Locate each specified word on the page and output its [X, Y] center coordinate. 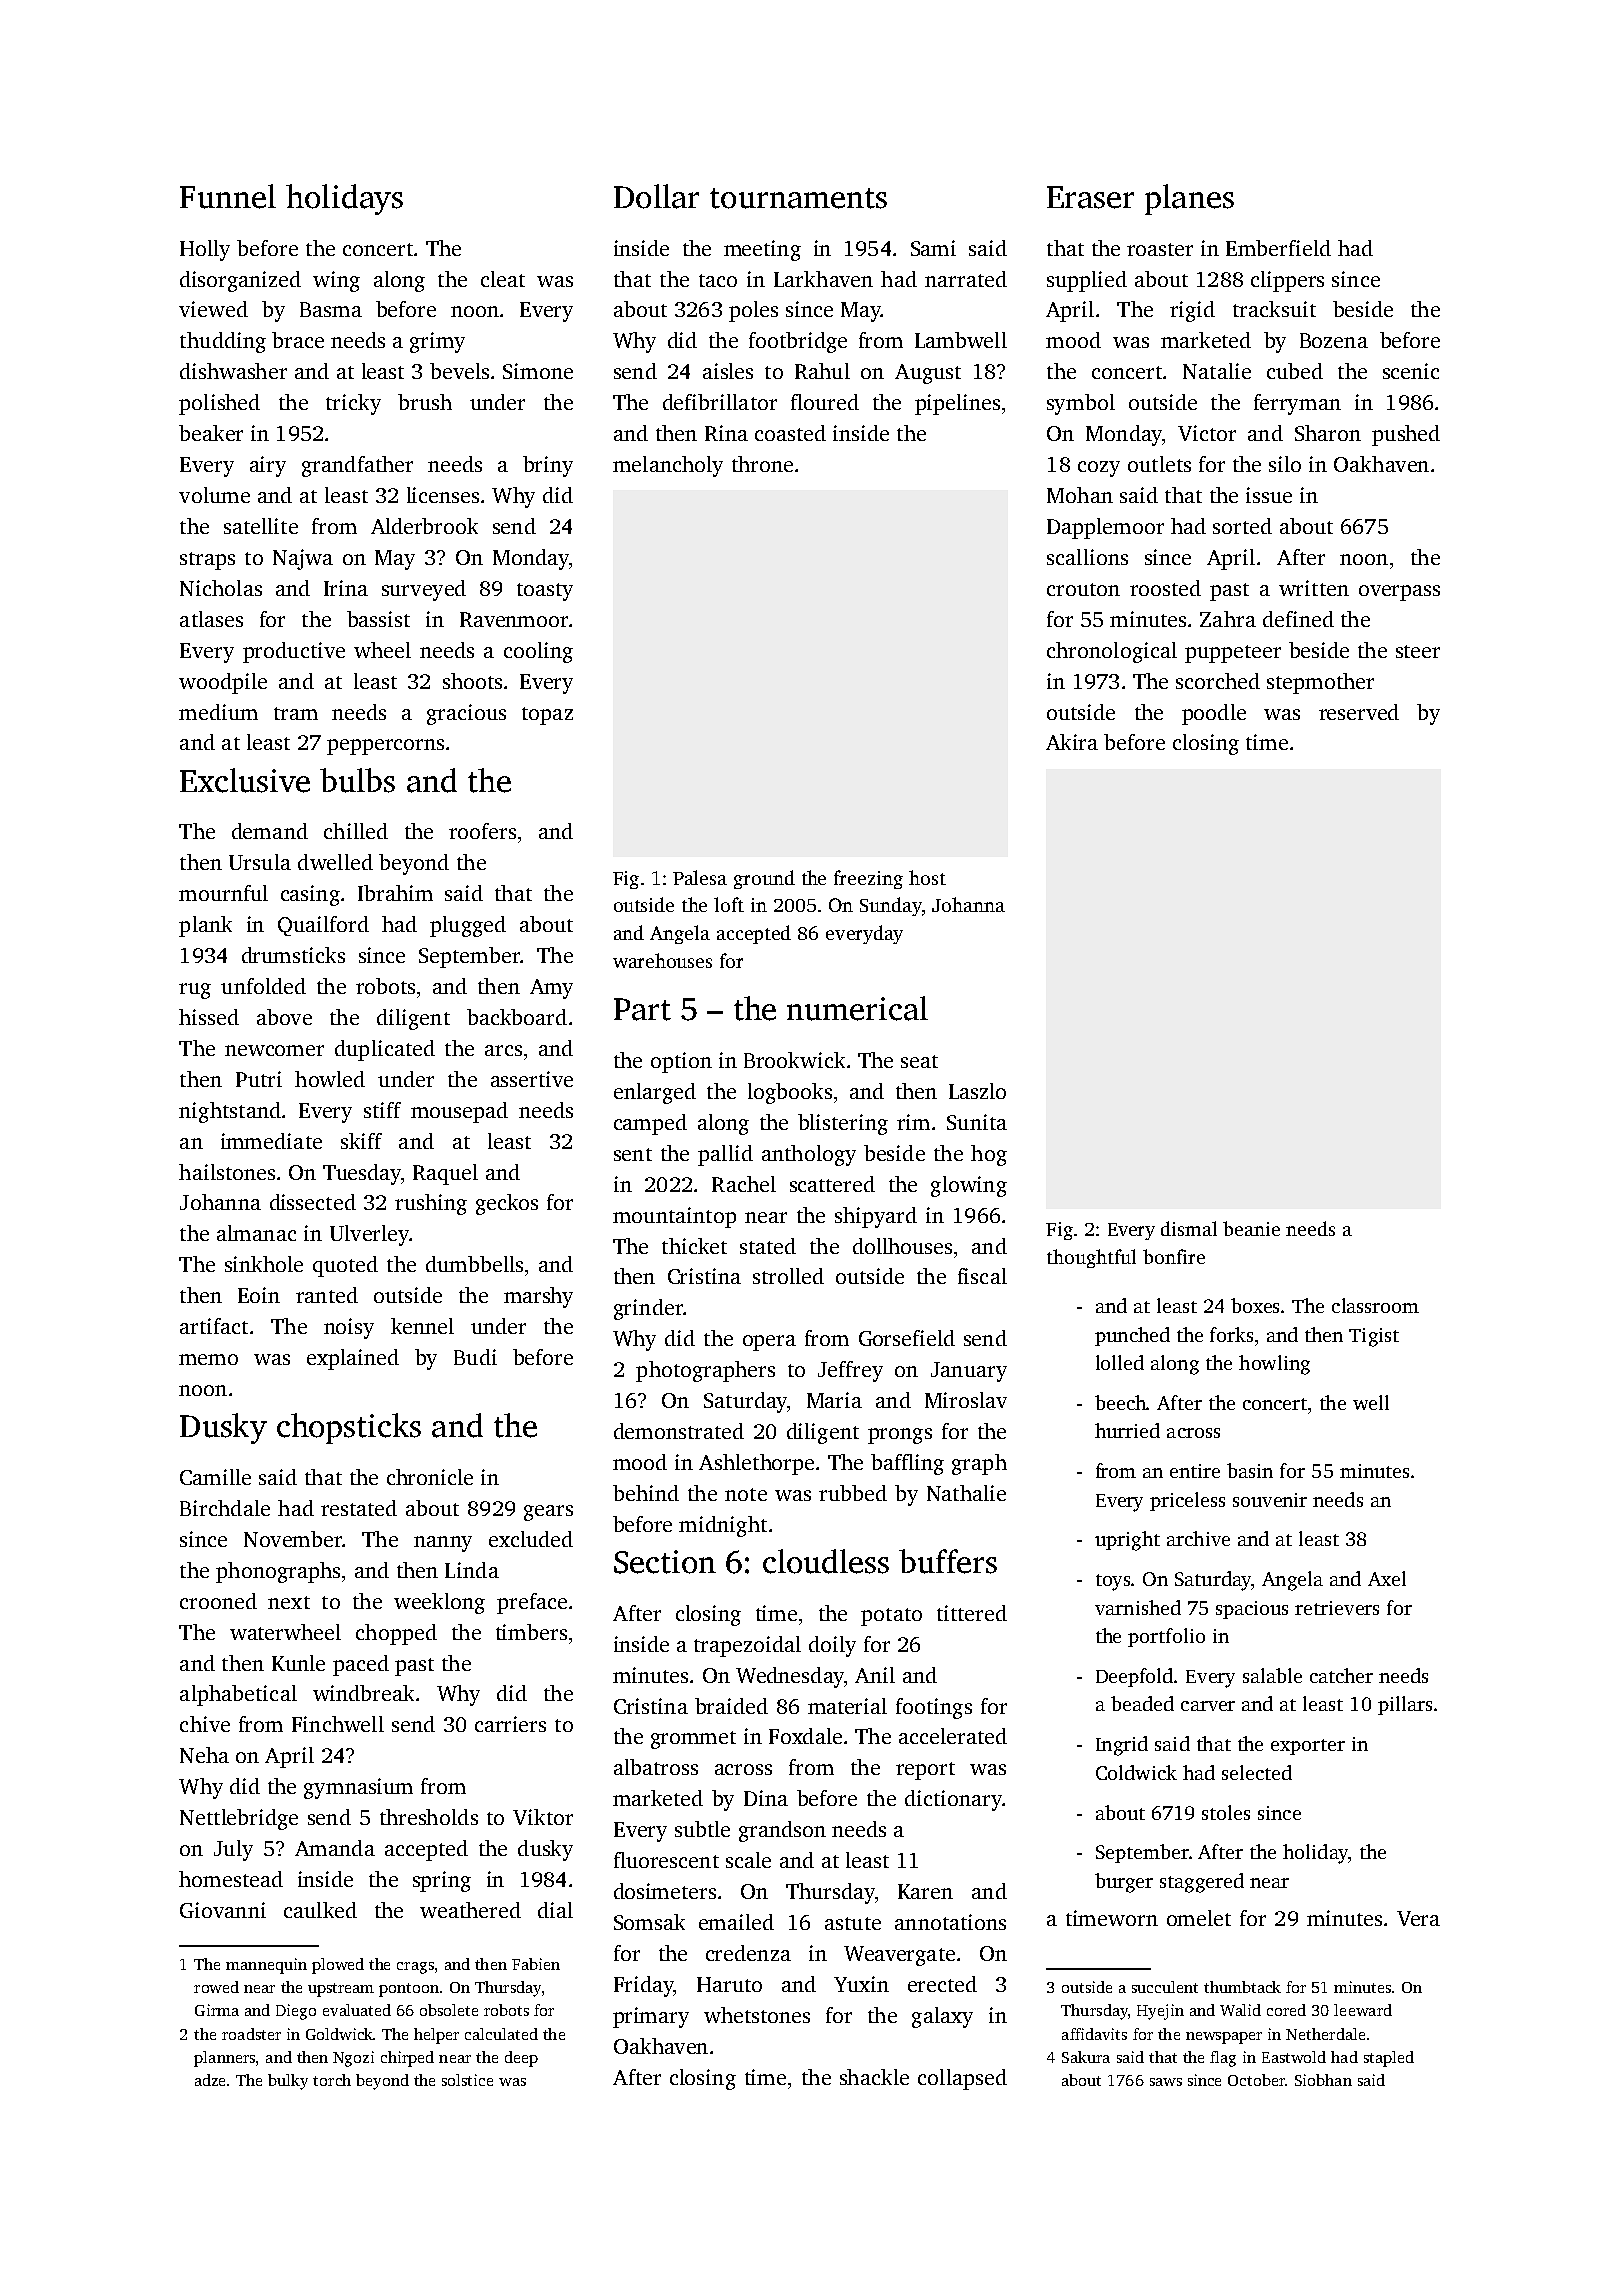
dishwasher [233, 371]
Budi [475, 1357]
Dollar [656, 196]
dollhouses [902, 1246]
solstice [467, 2080]
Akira [1072, 742]
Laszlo [977, 1091]
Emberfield [1278, 248]
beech [1121, 1402]
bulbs [357, 780]
